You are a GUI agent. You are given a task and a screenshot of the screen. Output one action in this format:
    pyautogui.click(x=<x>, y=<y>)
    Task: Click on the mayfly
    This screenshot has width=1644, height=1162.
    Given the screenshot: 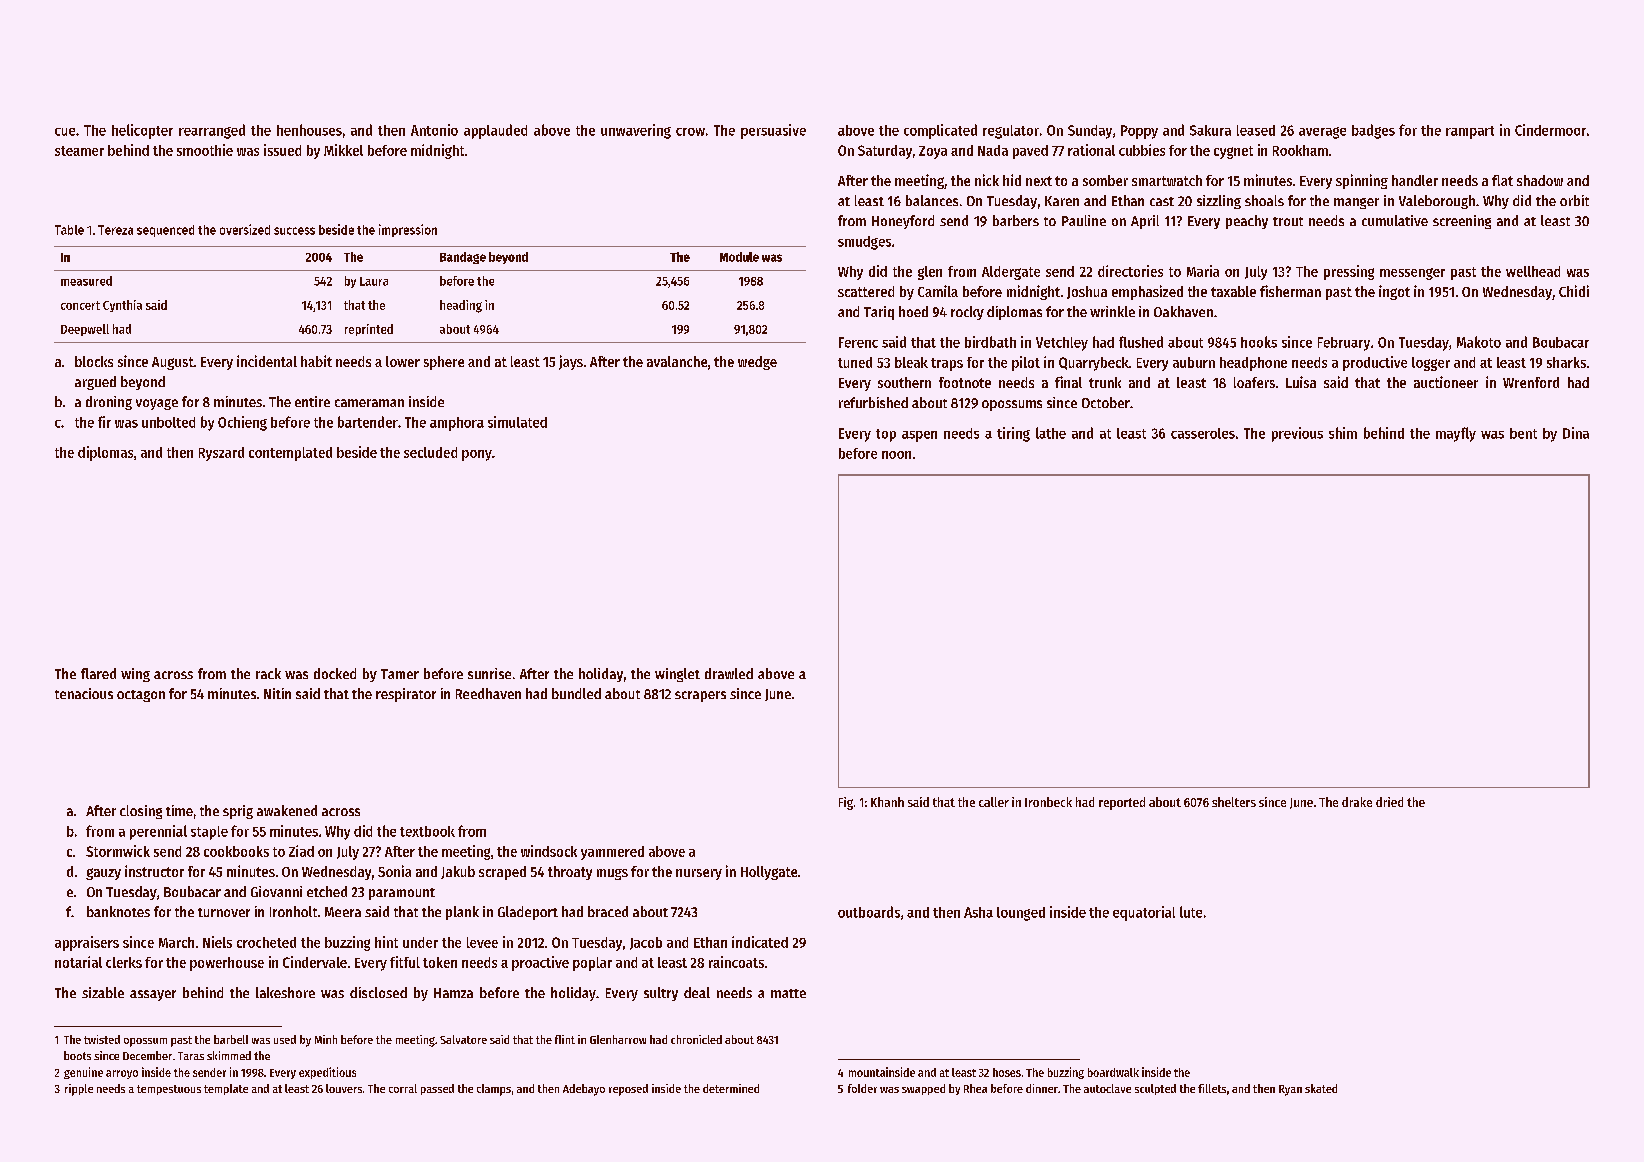 What is the action you would take?
    pyautogui.click(x=1456, y=434)
